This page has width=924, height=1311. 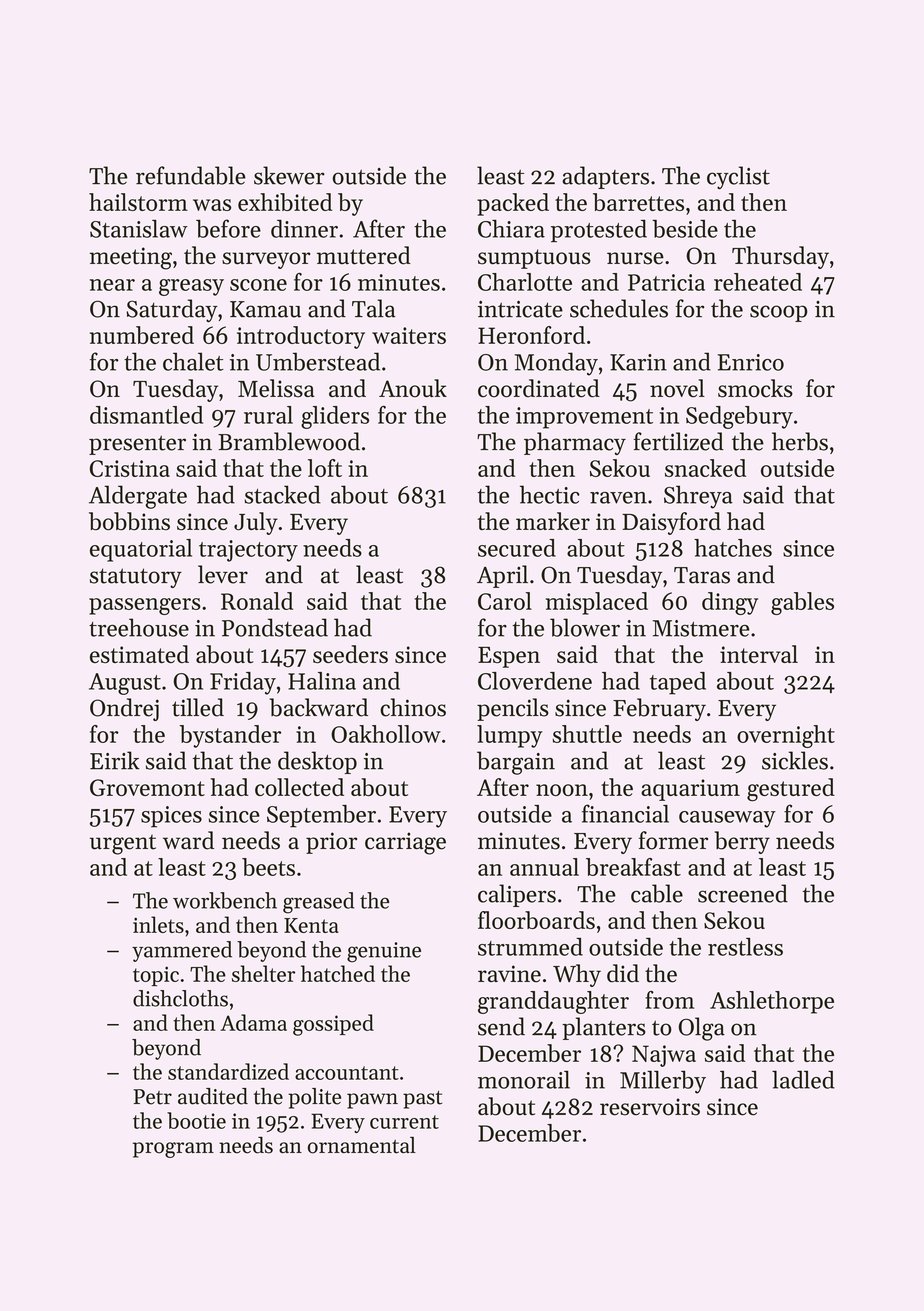 I want to click on scoop, so click(x=778, y=313).
